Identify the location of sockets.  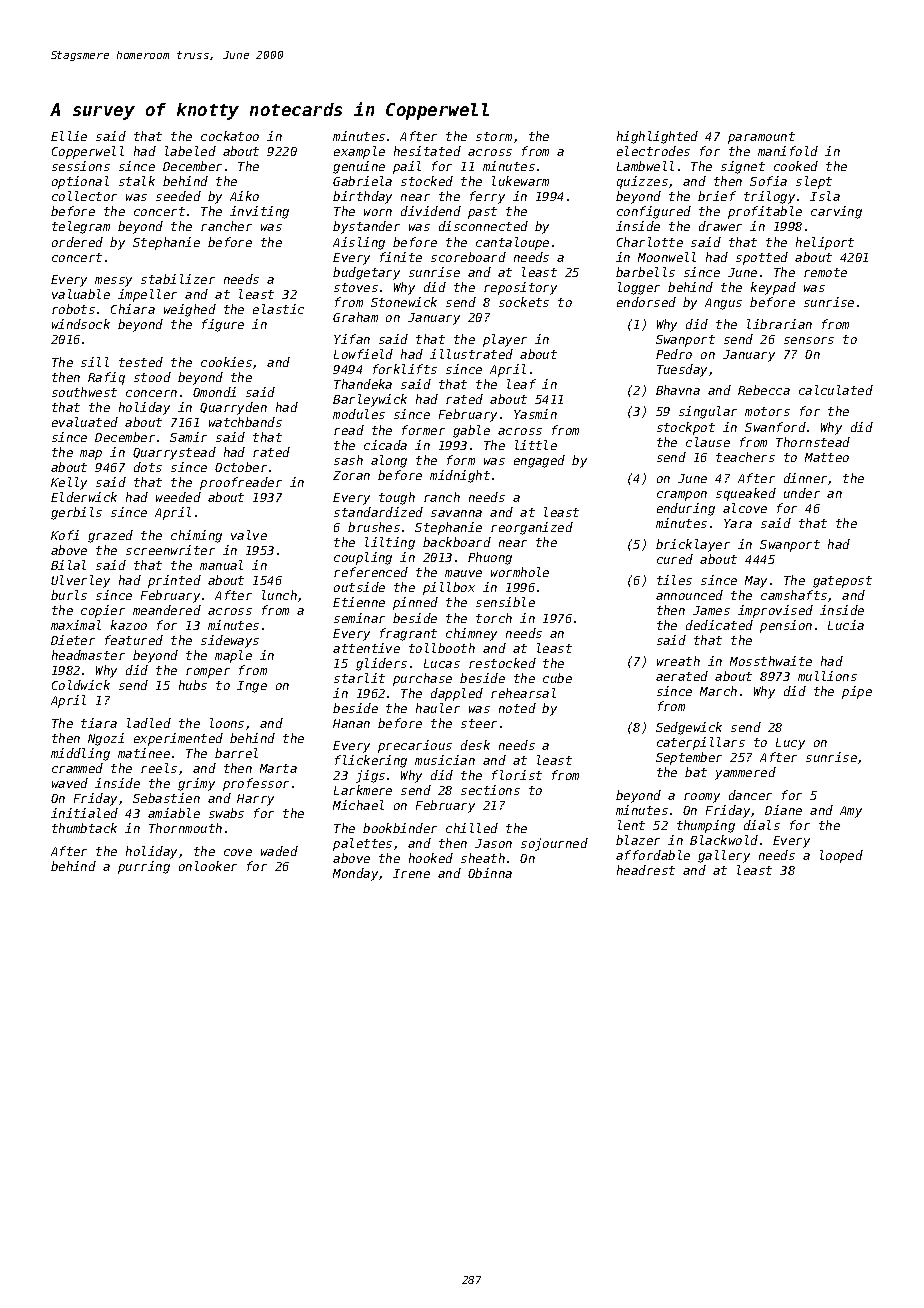
(524, 302).
